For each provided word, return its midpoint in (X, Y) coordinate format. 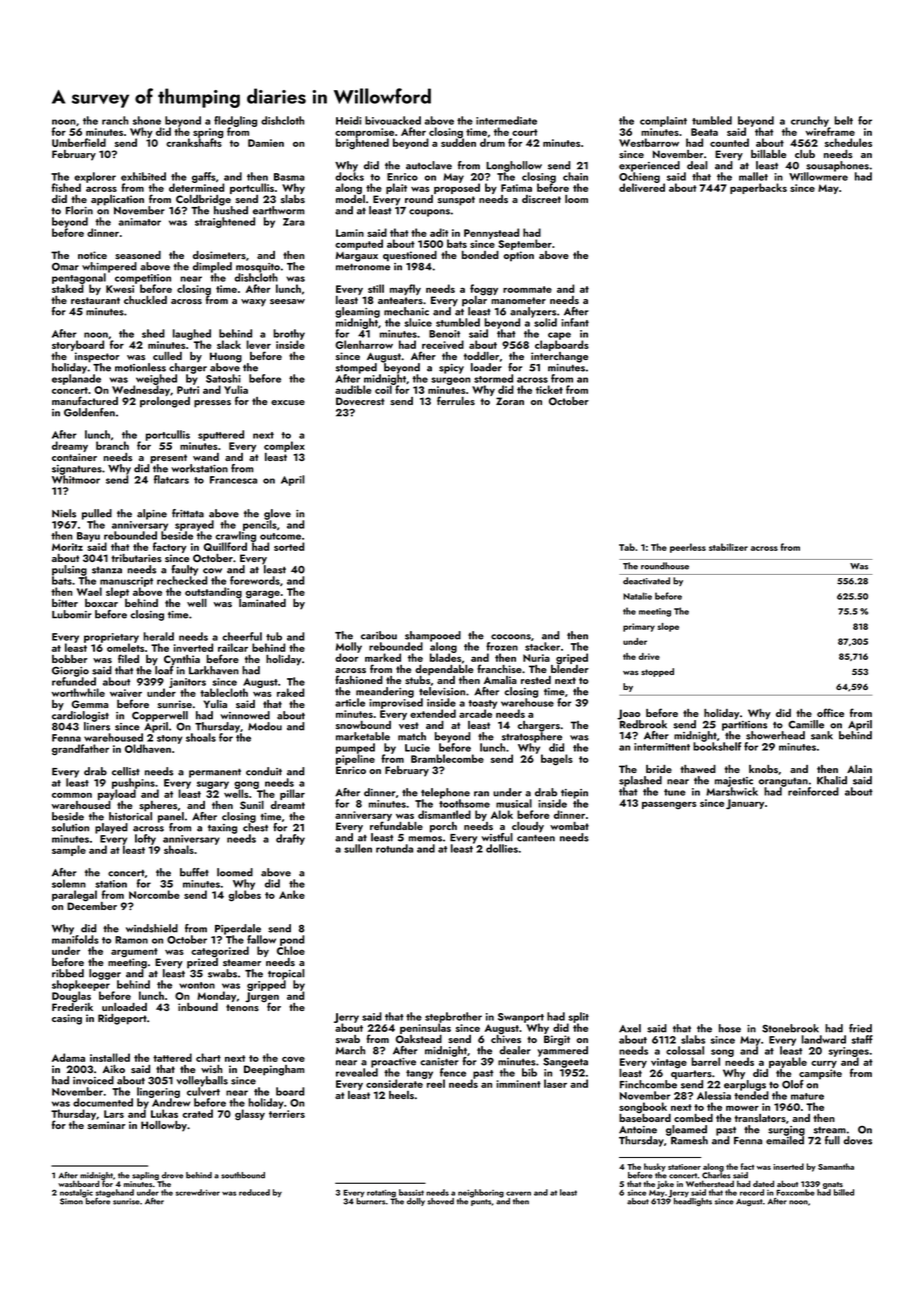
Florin (79, 210)
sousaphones (837, 166)
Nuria (536, 658)
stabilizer (728, 547)
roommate (527, 289)
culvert (203, 1091)
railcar (233, 647)
